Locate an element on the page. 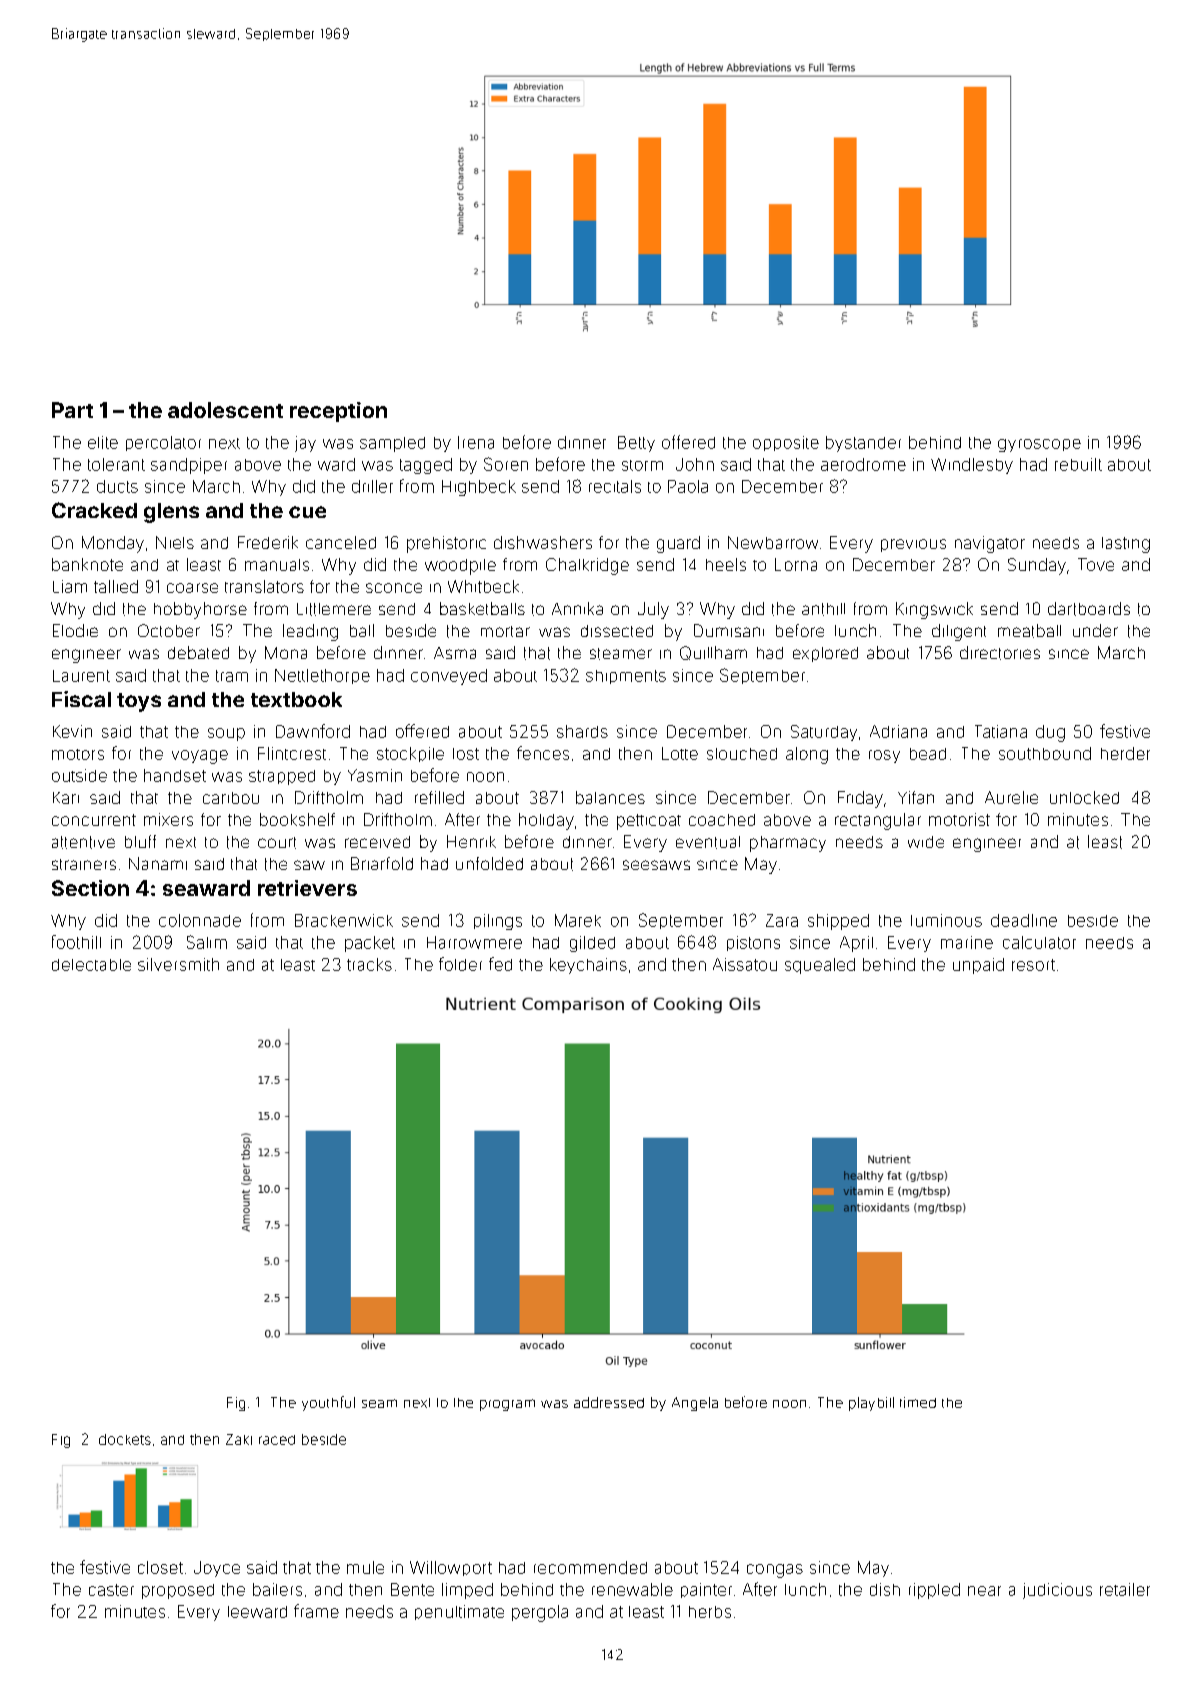 The width and height of the document is (1202, 1700). John is located at coordinates (695, 464).
